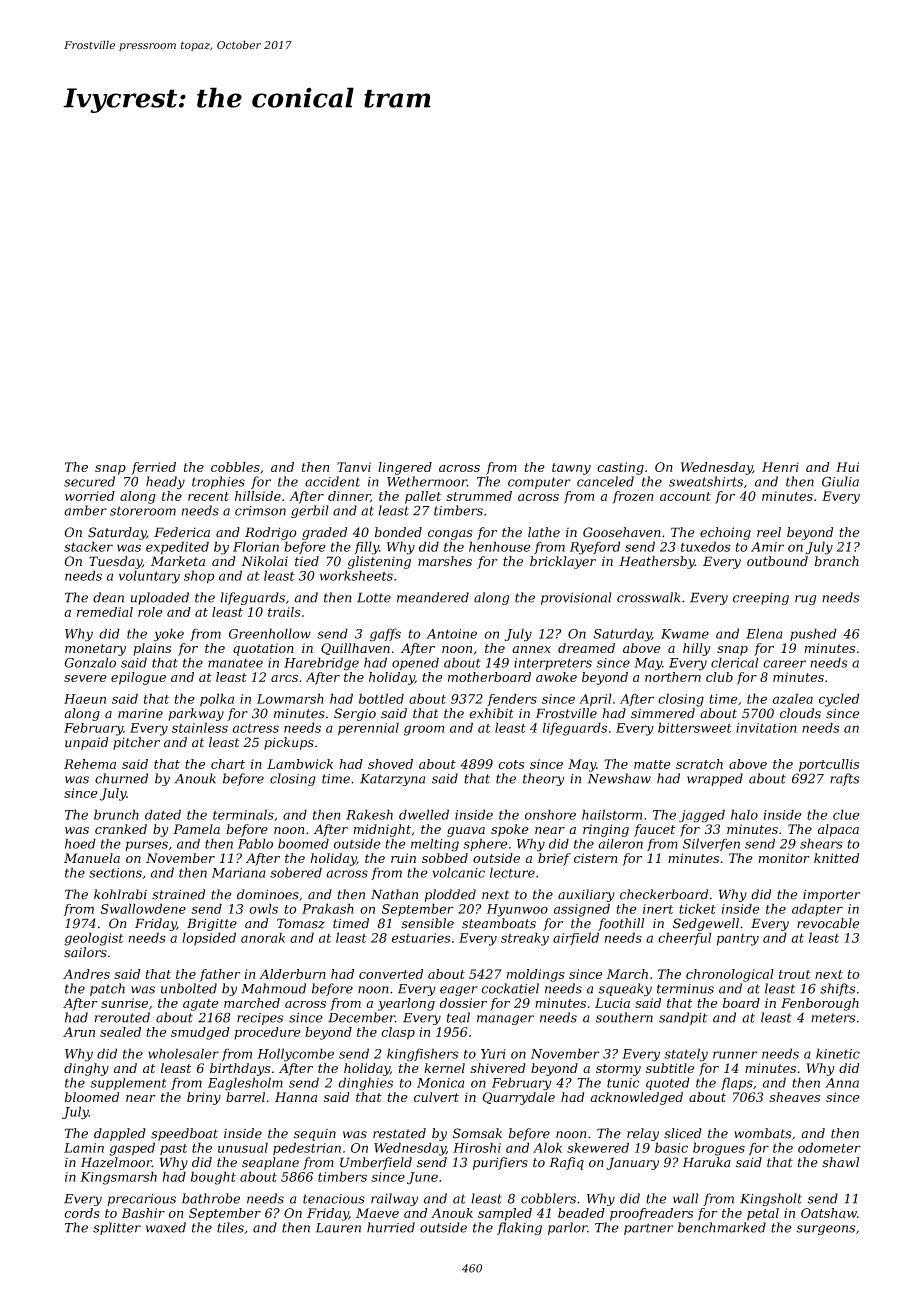  What do you see at coordinates (105, 612) in the page?
I see `remedial` at bounding box center [105, 612].
